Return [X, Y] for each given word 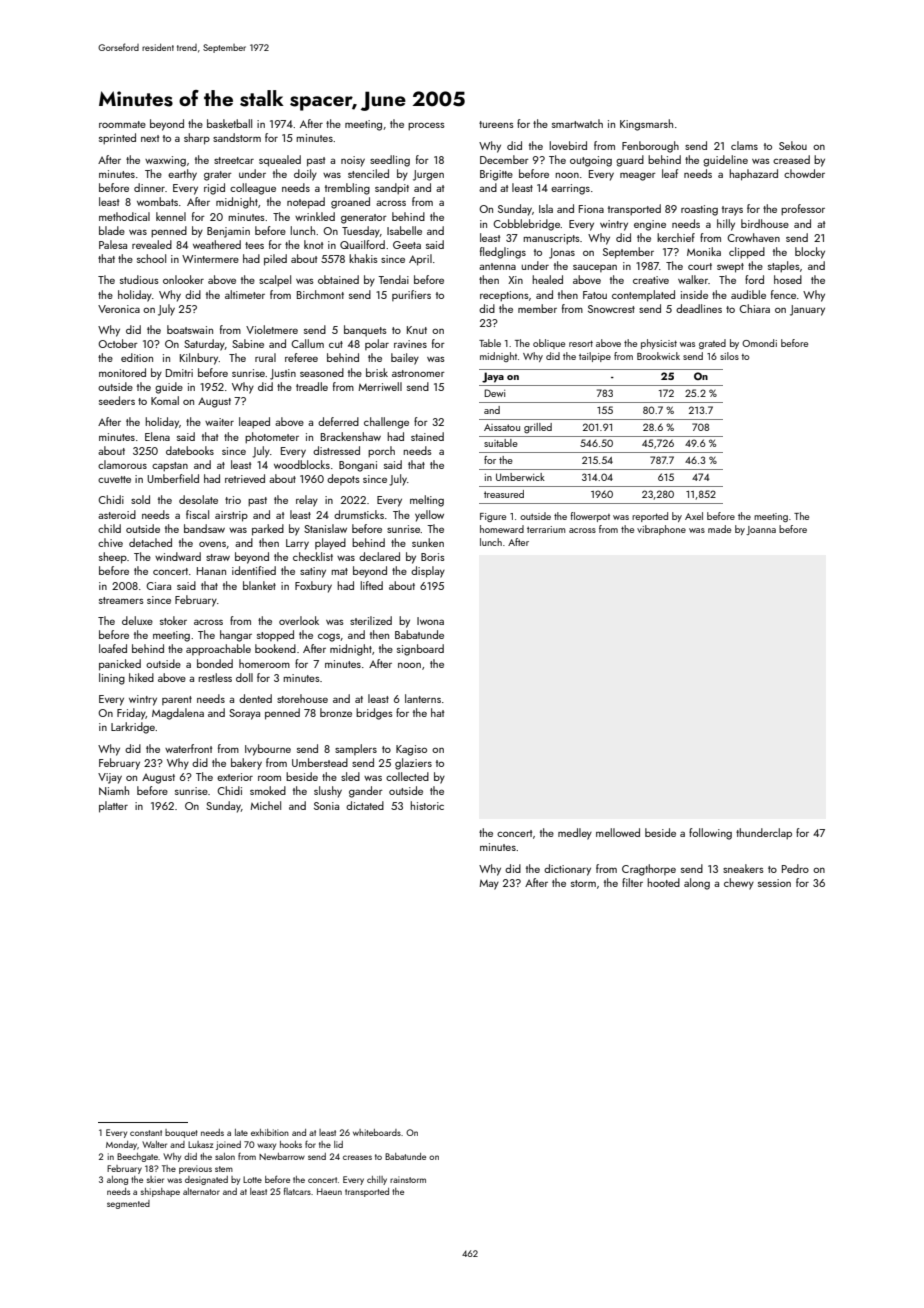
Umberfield [173, 478]
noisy [353, 161]
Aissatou [502, 427]
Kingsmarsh [646, 125]
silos [729, 356]
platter [113, 807]
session [774, 883]
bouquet [181, 1133]
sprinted [117, 139]
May [489, 885]
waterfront [188, 748]
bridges [374, 714]
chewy [739, 884]
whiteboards [377, 1132]
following [710, 834]
